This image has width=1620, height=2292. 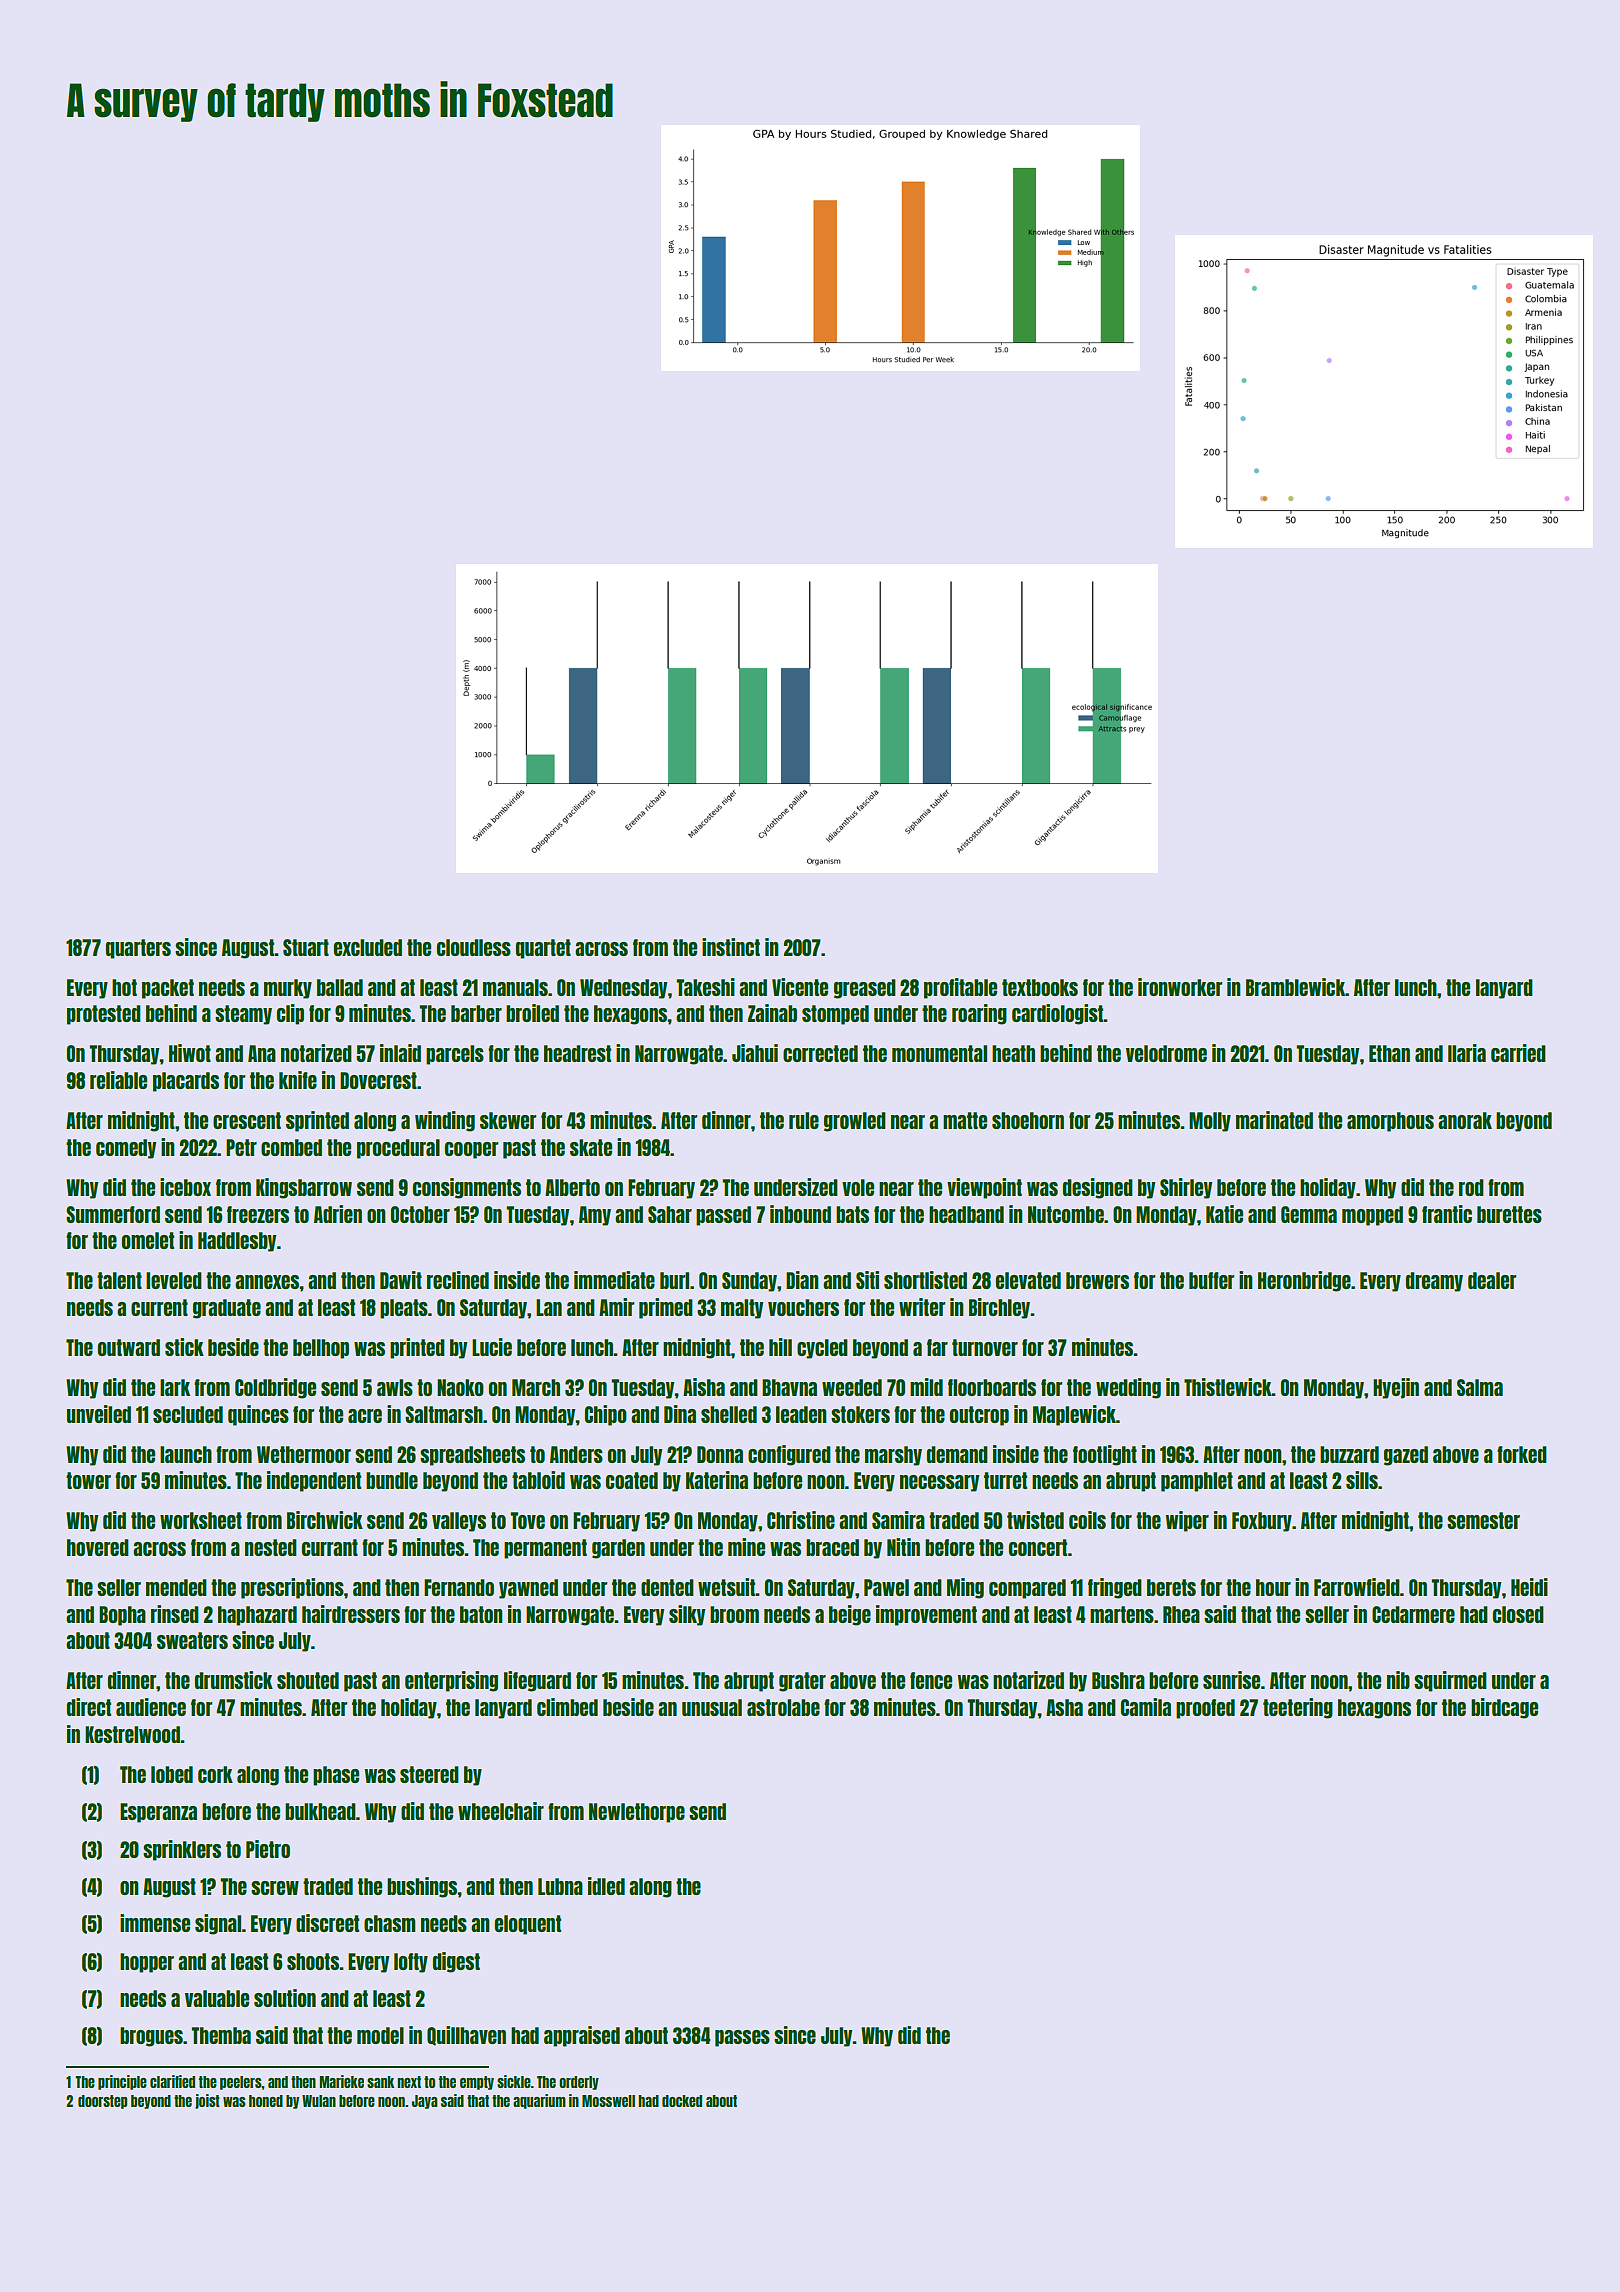 What do you see at coordinates (1518, 1614) in the image?
I see `closed` at bounding box center [1518, 1614].
